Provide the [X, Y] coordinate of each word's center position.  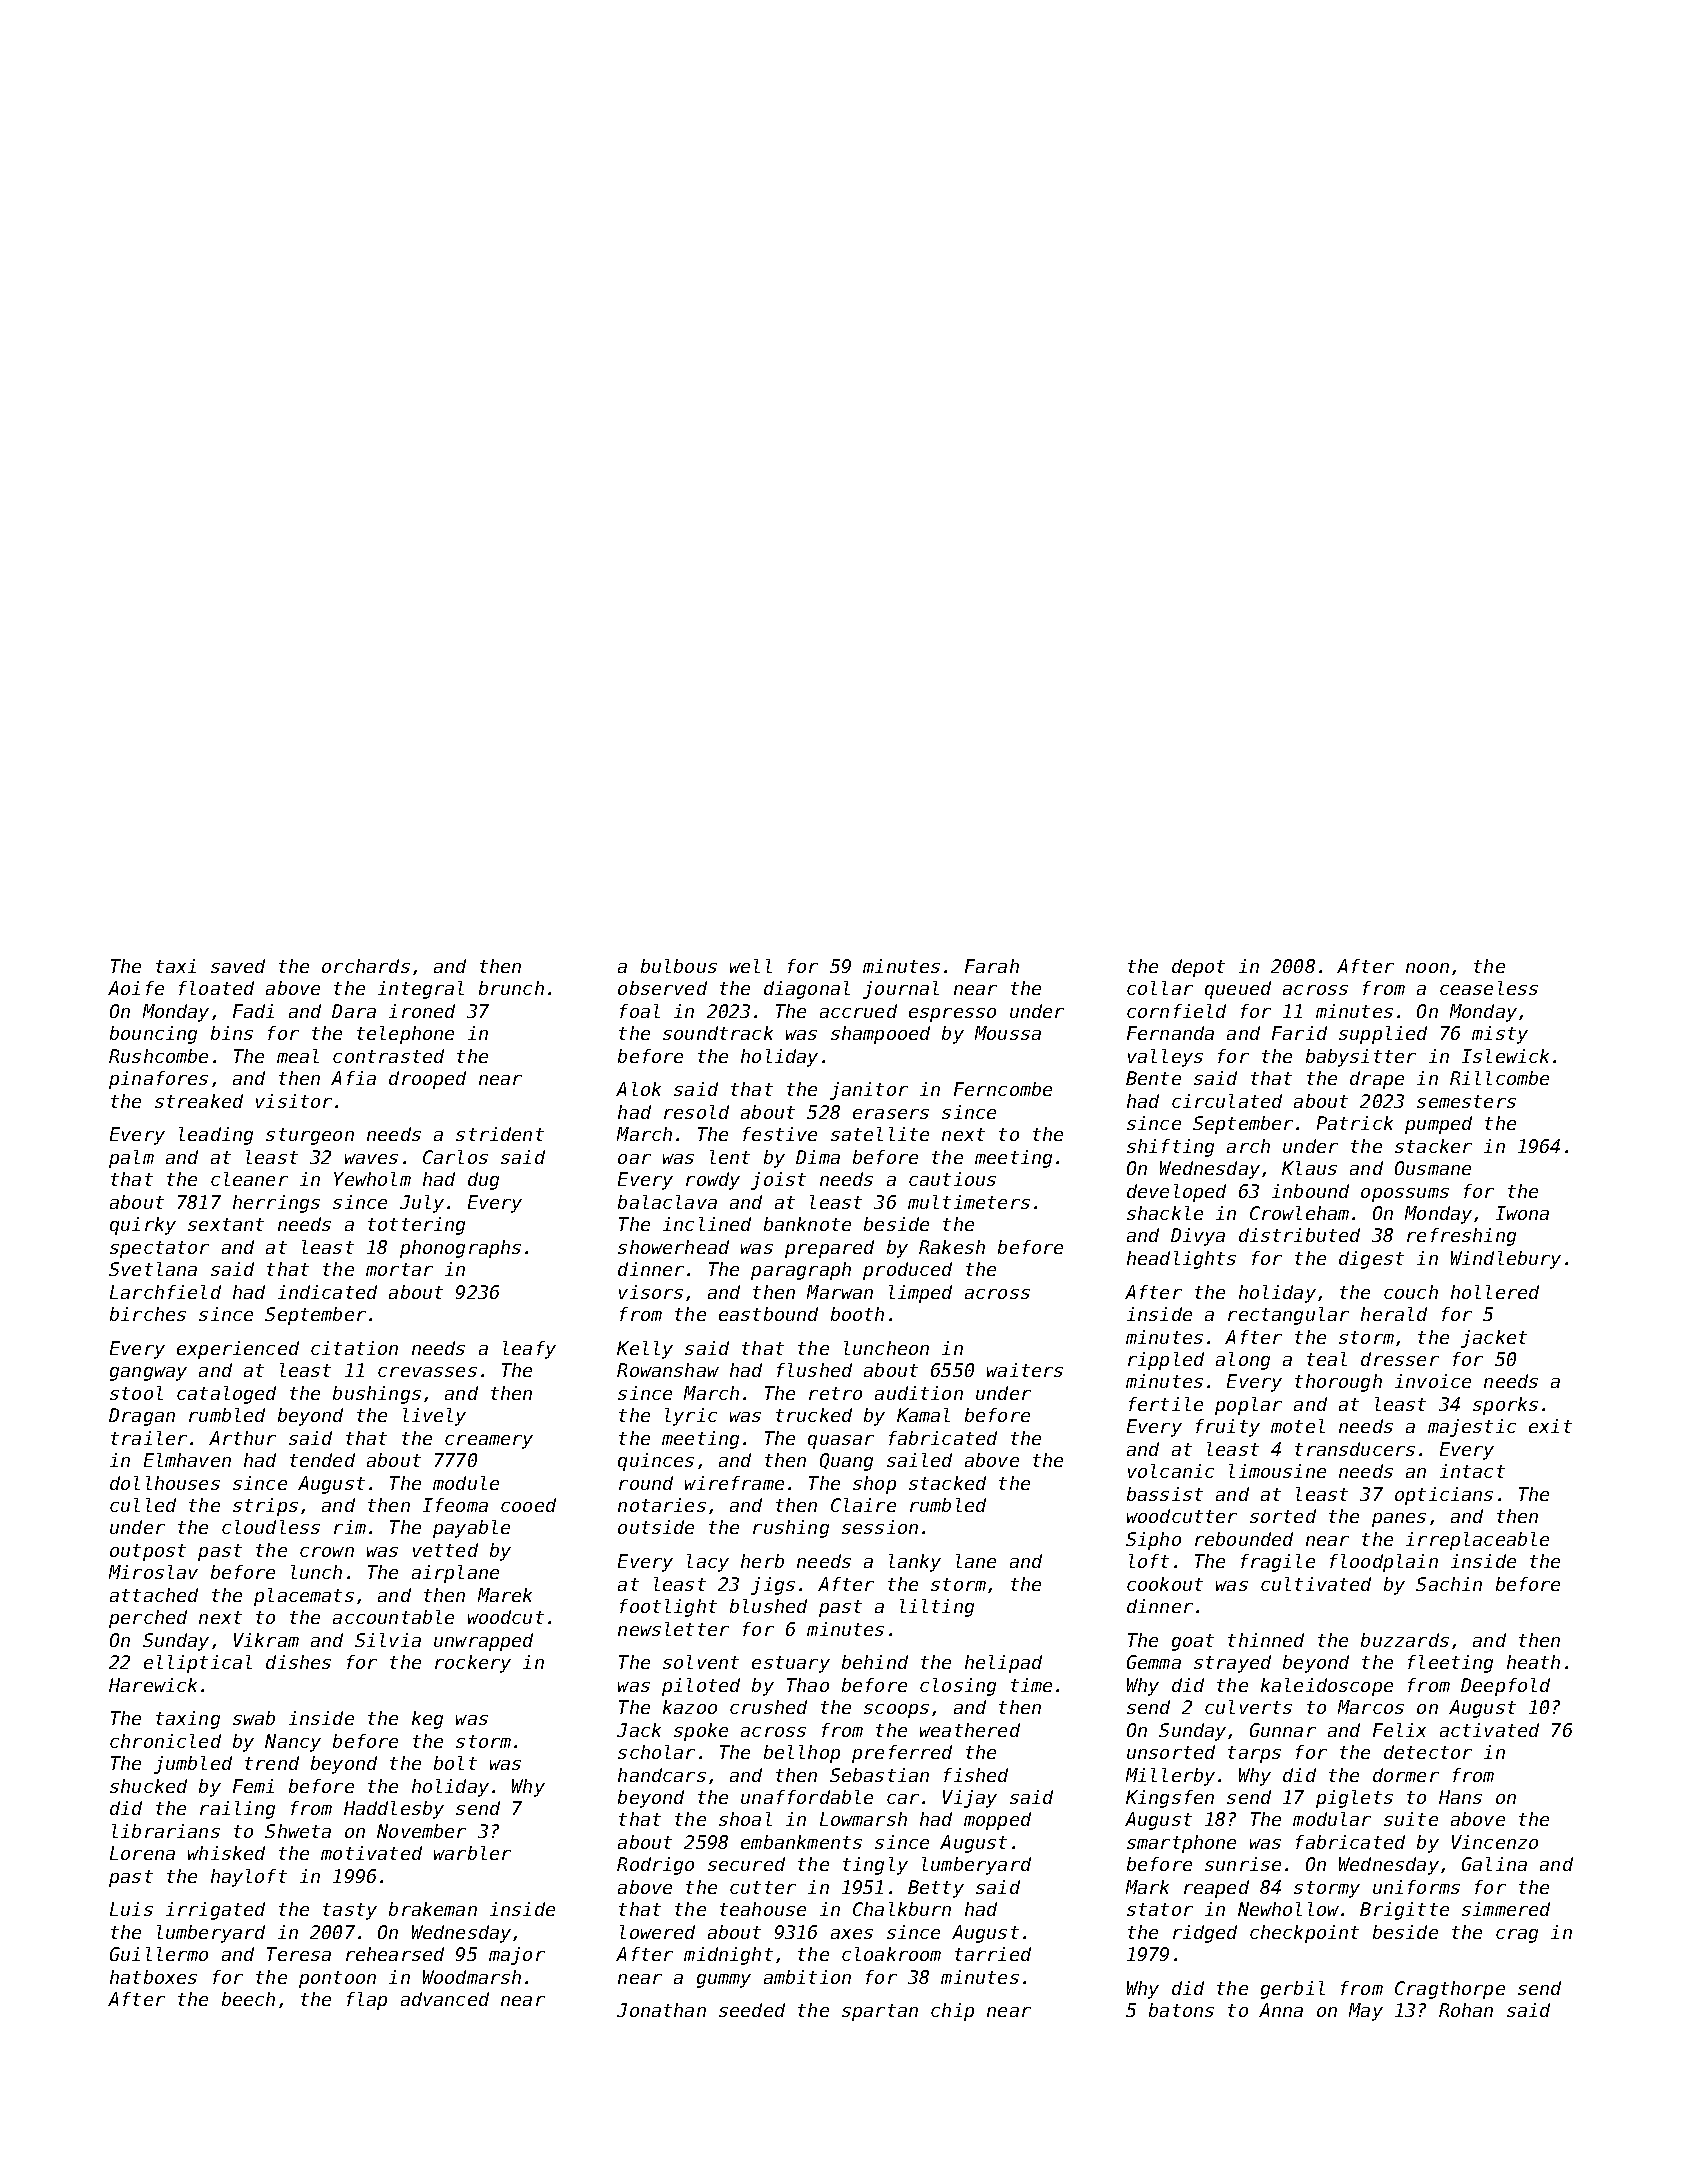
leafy [529, 1350]
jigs [773, 1586]
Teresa [299, 1954]
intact [1472, 1471]
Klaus [1309, 1168]
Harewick [153, 1685]
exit [1550, 1426]
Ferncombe [1003, 1089]
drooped [427, 1080]
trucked [814, 1415]
